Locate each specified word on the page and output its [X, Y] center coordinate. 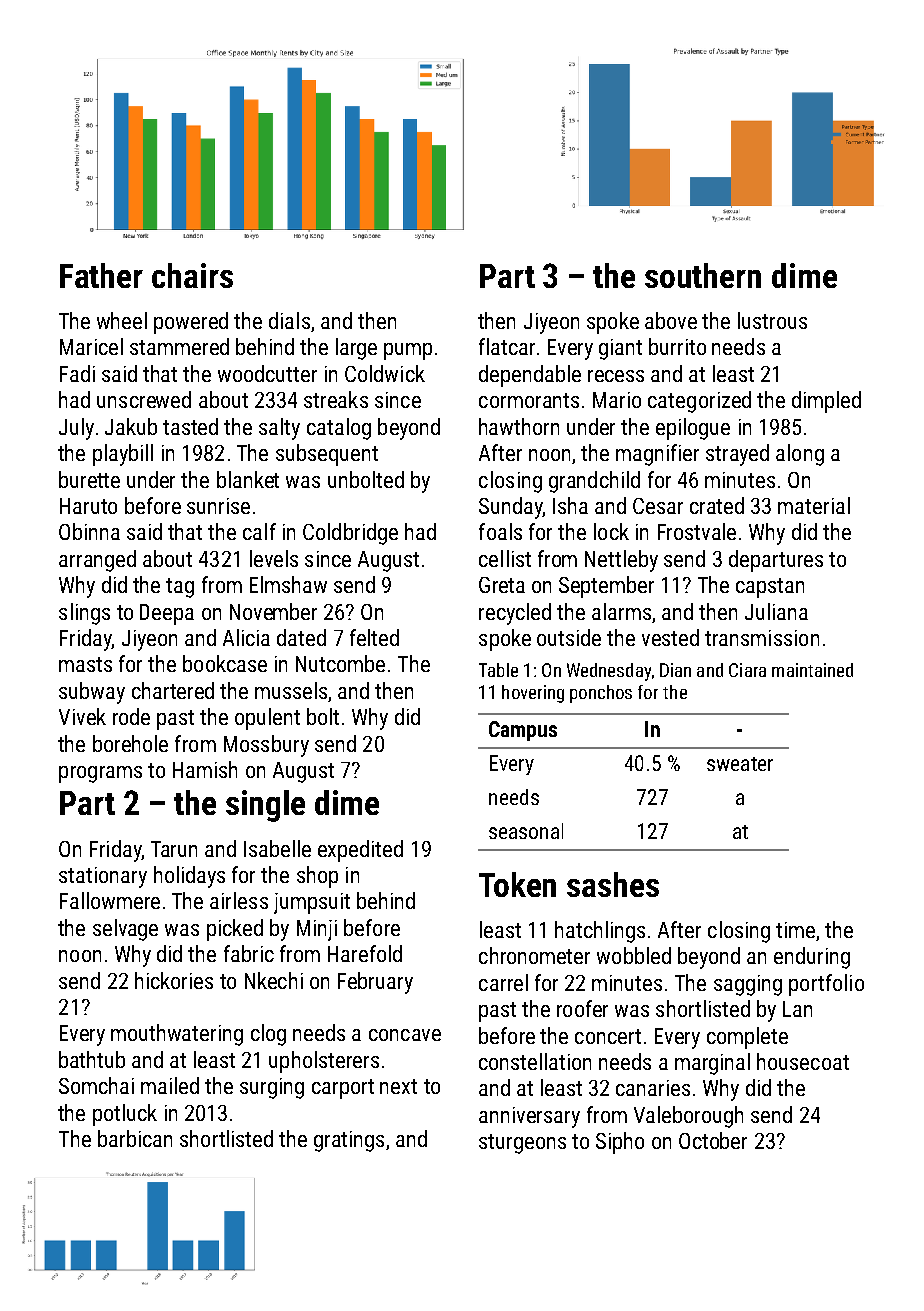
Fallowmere [110, 900]
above [671, 320]
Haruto [88, 506]
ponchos [601, 694]
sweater [740, 764]
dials [289, 320]
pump [408, 351]
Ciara [747, 670]
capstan [770, 588]
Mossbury [266, 746]
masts [85, 664]
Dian [675, 670]
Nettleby [621, 561]
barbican [135, 1138]
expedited [360, 851]
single [265, 806]
